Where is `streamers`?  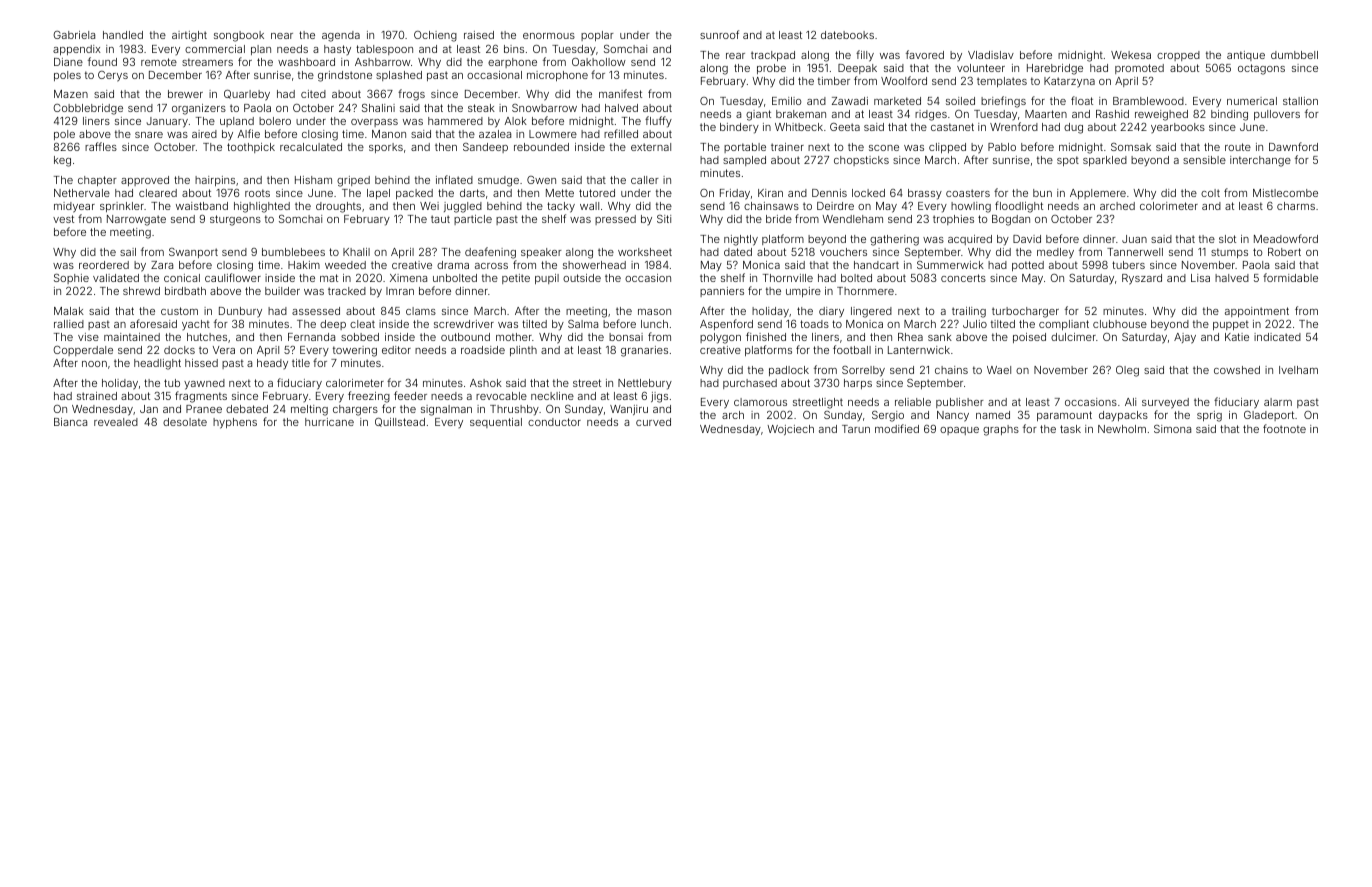
streamers is located at coordinates (207, 62).
